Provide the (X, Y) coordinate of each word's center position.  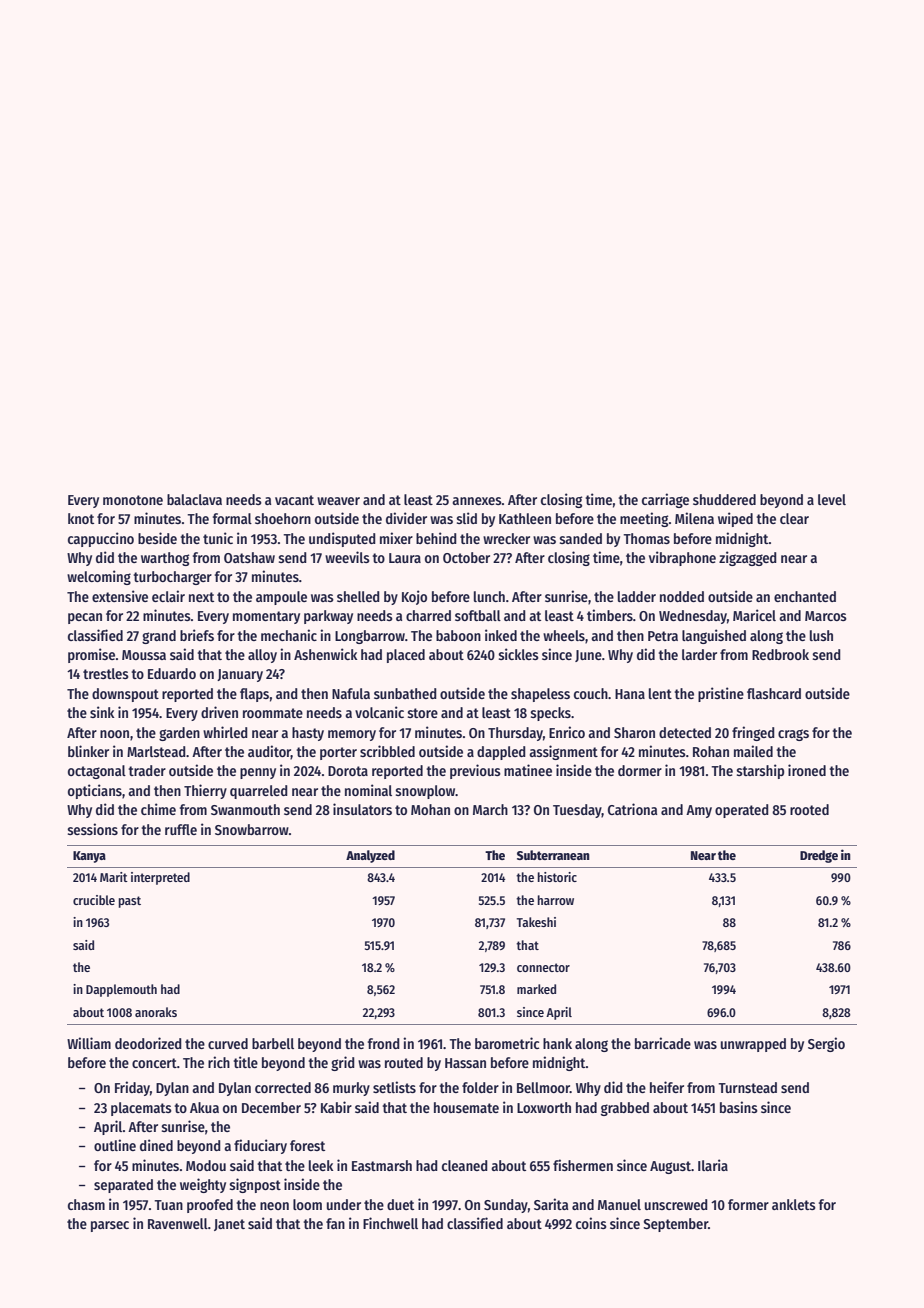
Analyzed (370, 856)
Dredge (819, 856)
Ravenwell (178, 1223)
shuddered (724, 499)
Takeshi (536, 922)
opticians (95, 791)
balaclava (194, 499)
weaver (338, 501)
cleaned (465, 1165)
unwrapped (753, 1045)
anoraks (156, 1012)
